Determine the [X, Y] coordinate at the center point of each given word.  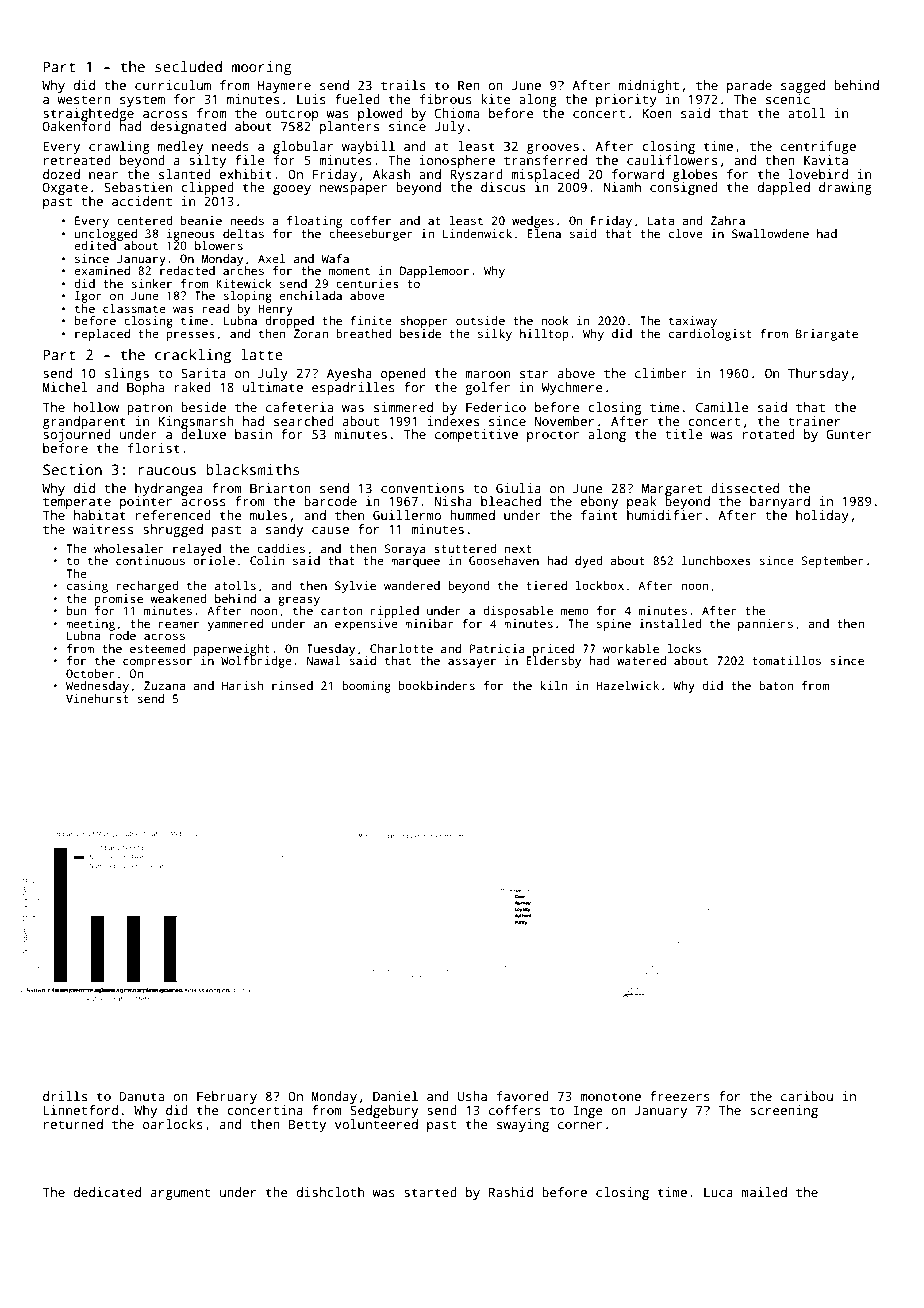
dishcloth [330, 1192]
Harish [242, 685]
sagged [803, 86]
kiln [553, 685]
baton [776, 685]
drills [65, 1096]
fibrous [445, 99]
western [84, 99]
